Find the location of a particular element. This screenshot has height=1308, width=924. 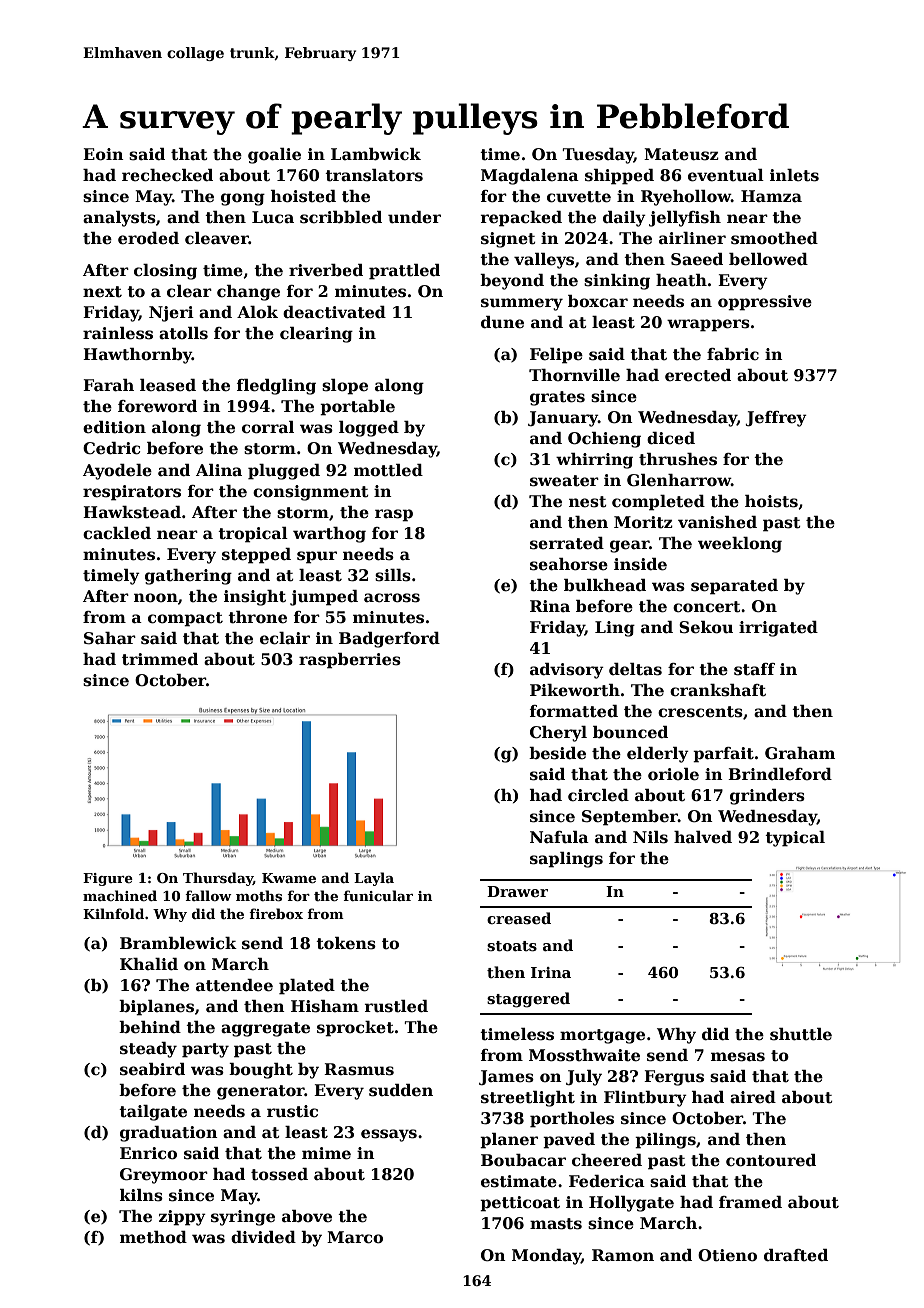

Cheryl is located at coordinates (558, 734).
